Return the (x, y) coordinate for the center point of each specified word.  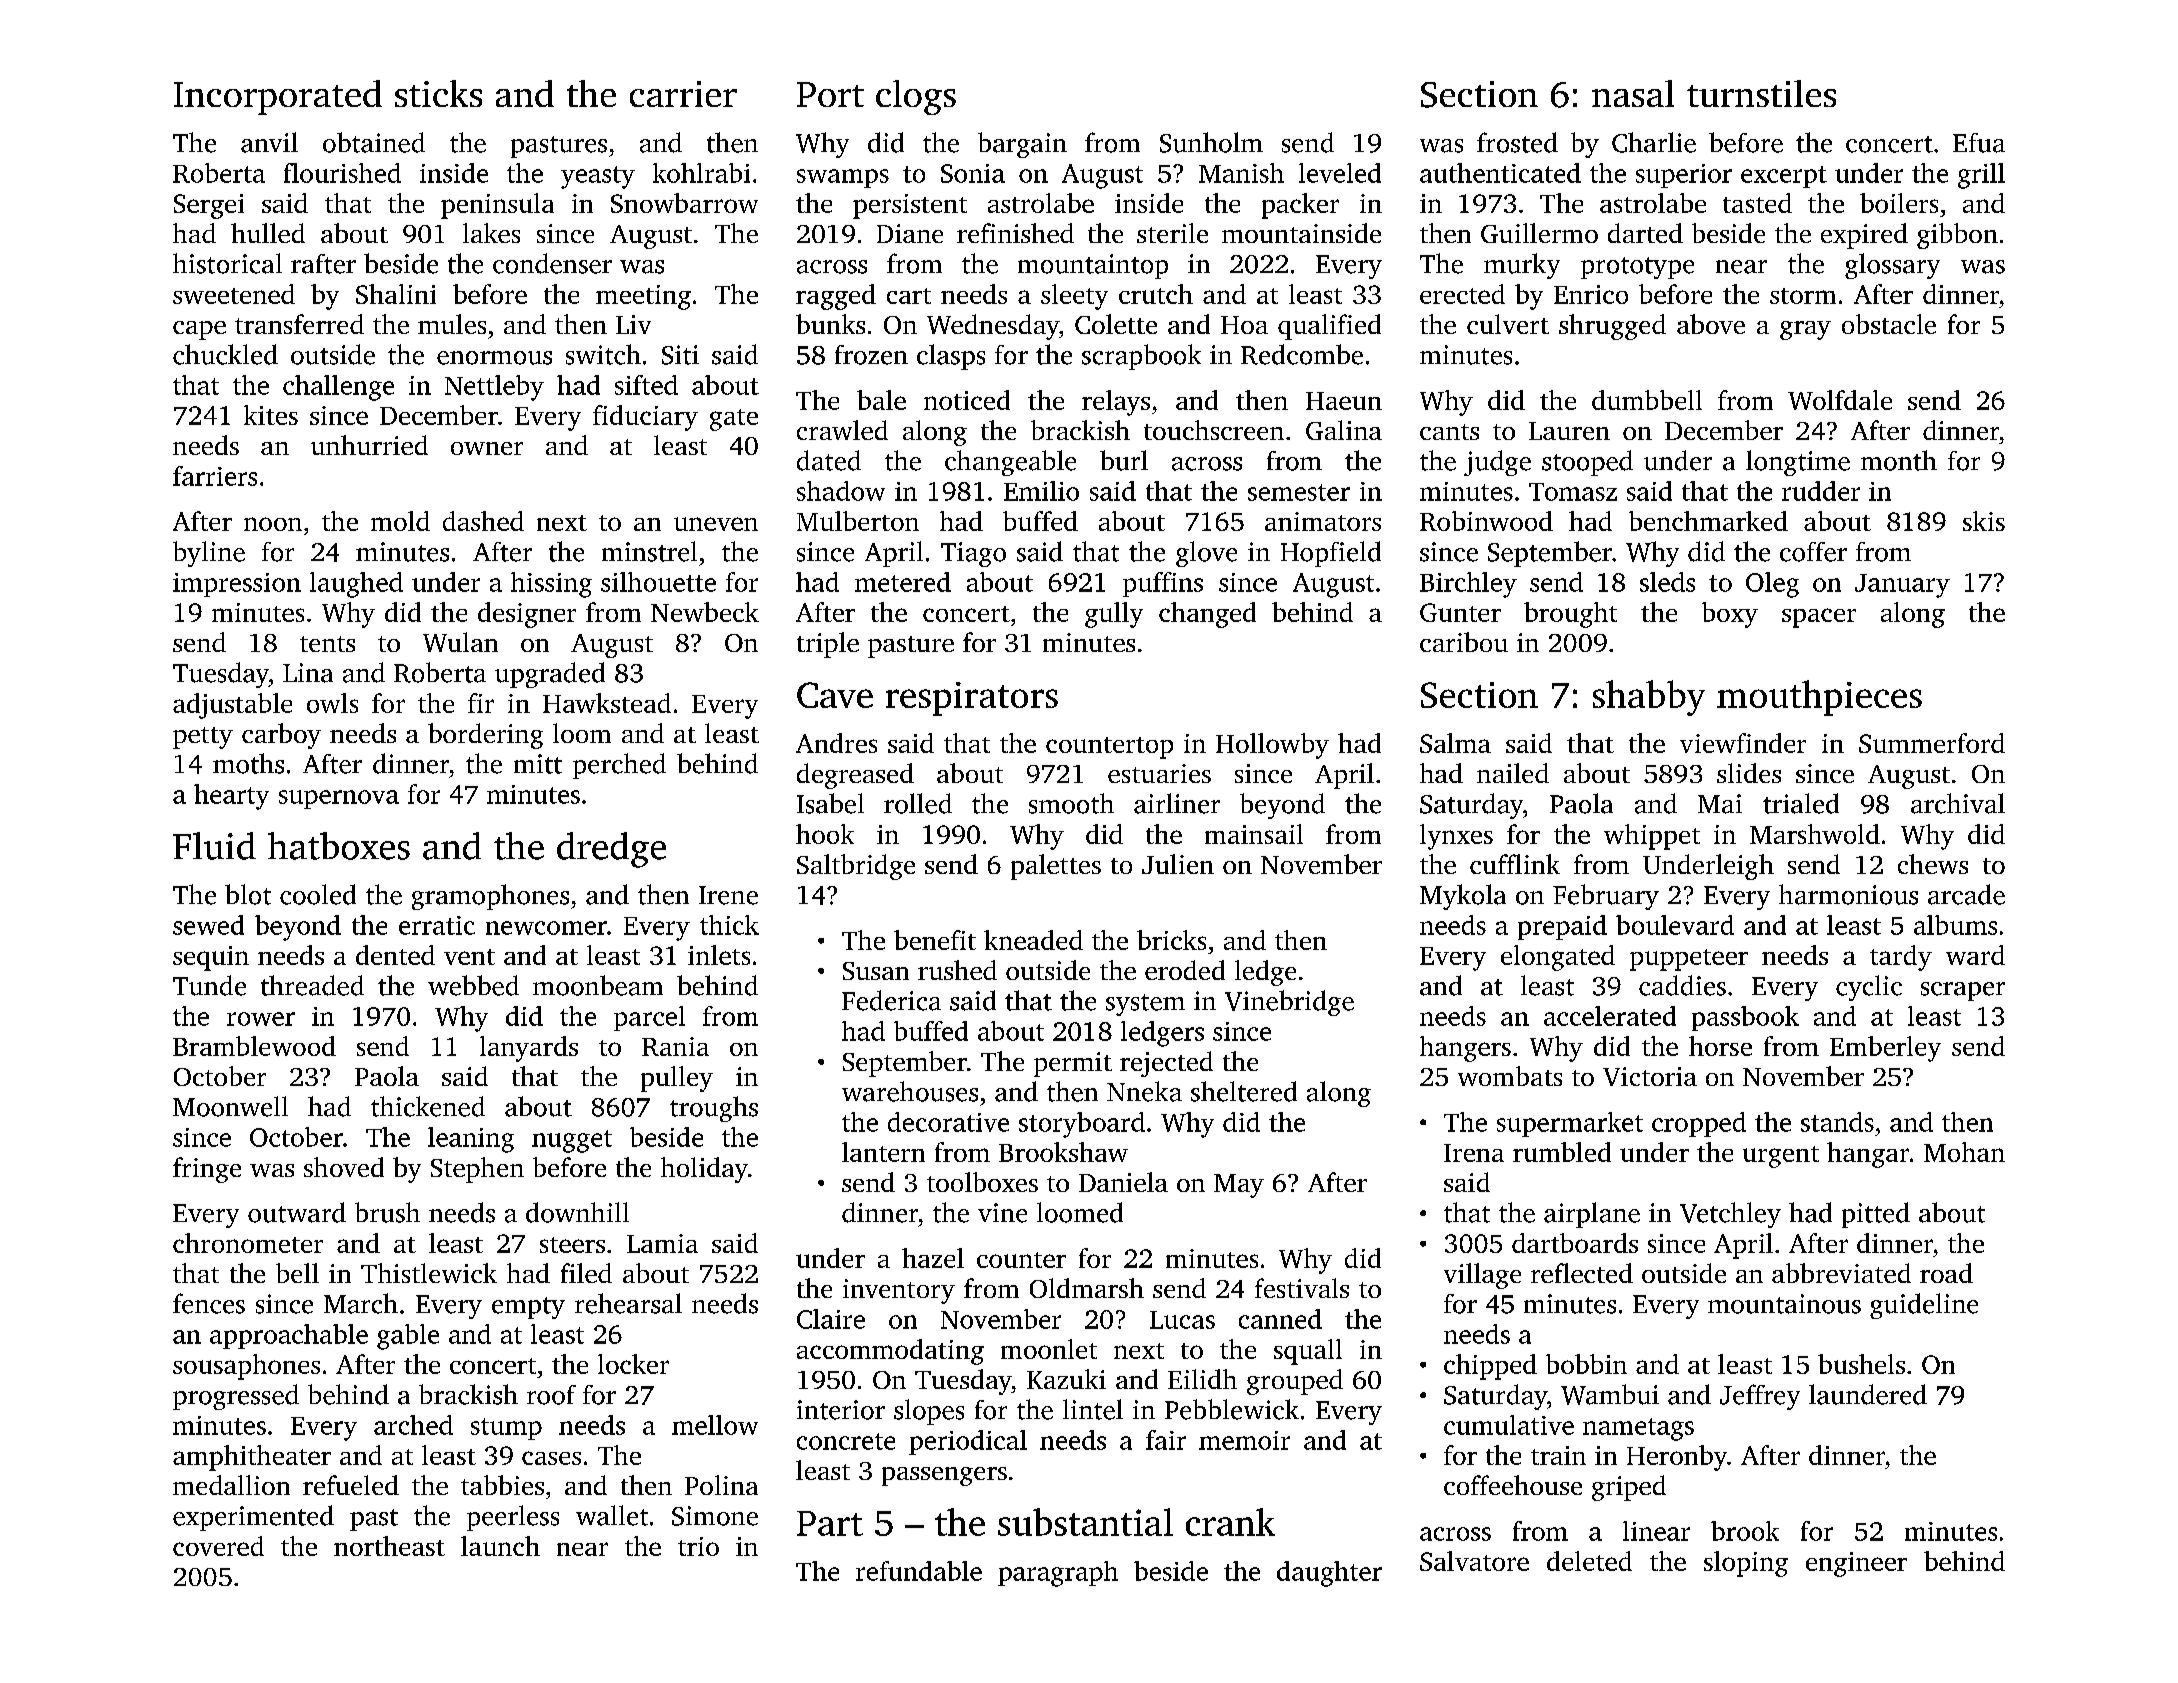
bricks (1171, 940)
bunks (830, 324)
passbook (1745, 1018)
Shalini (396, 294)
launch (500, 1546)
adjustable (232, 706)
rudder (1821, 491)
